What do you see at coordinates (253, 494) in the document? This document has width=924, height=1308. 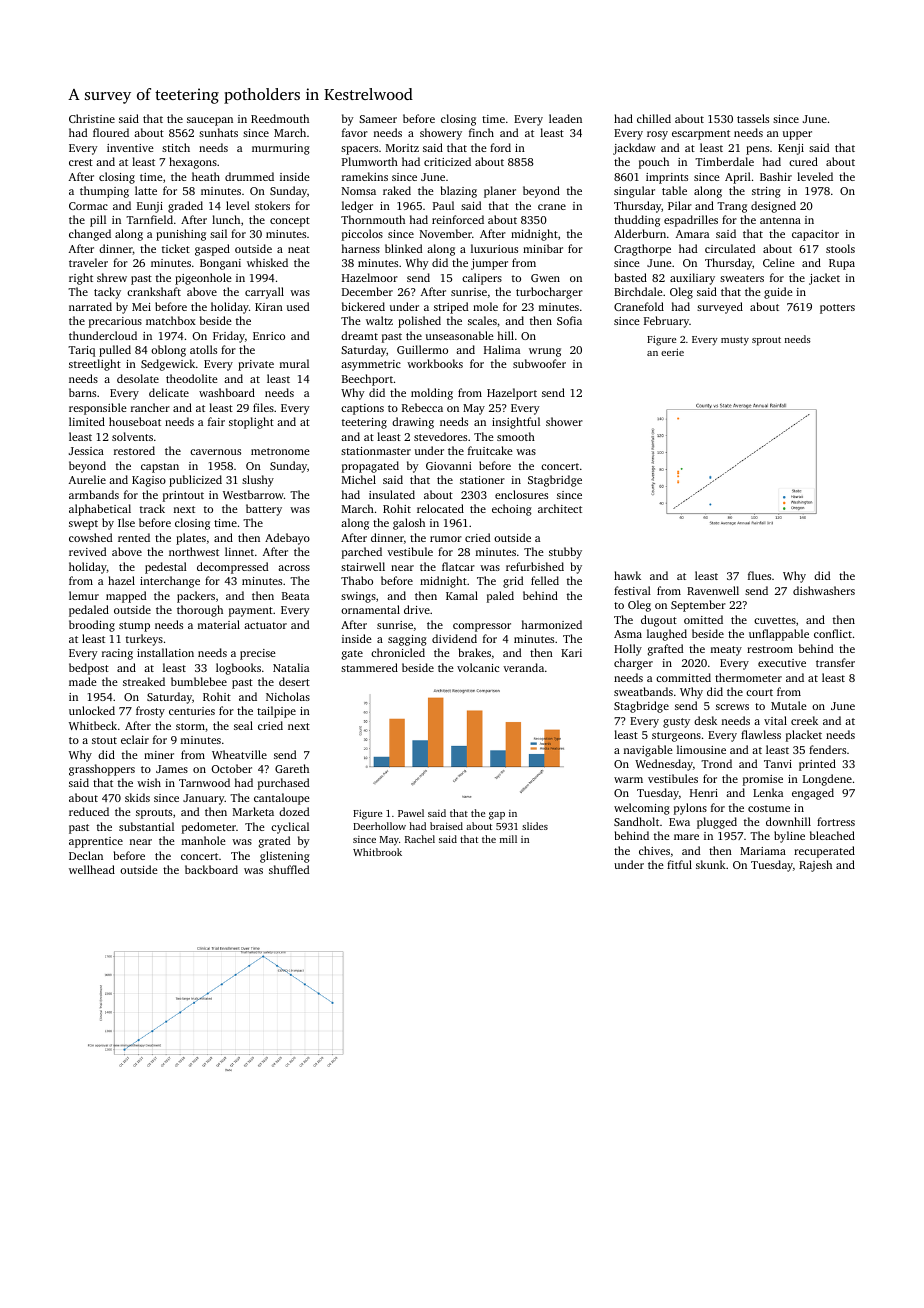 I see `Westbarrow` at bounding box center [253, 494].
